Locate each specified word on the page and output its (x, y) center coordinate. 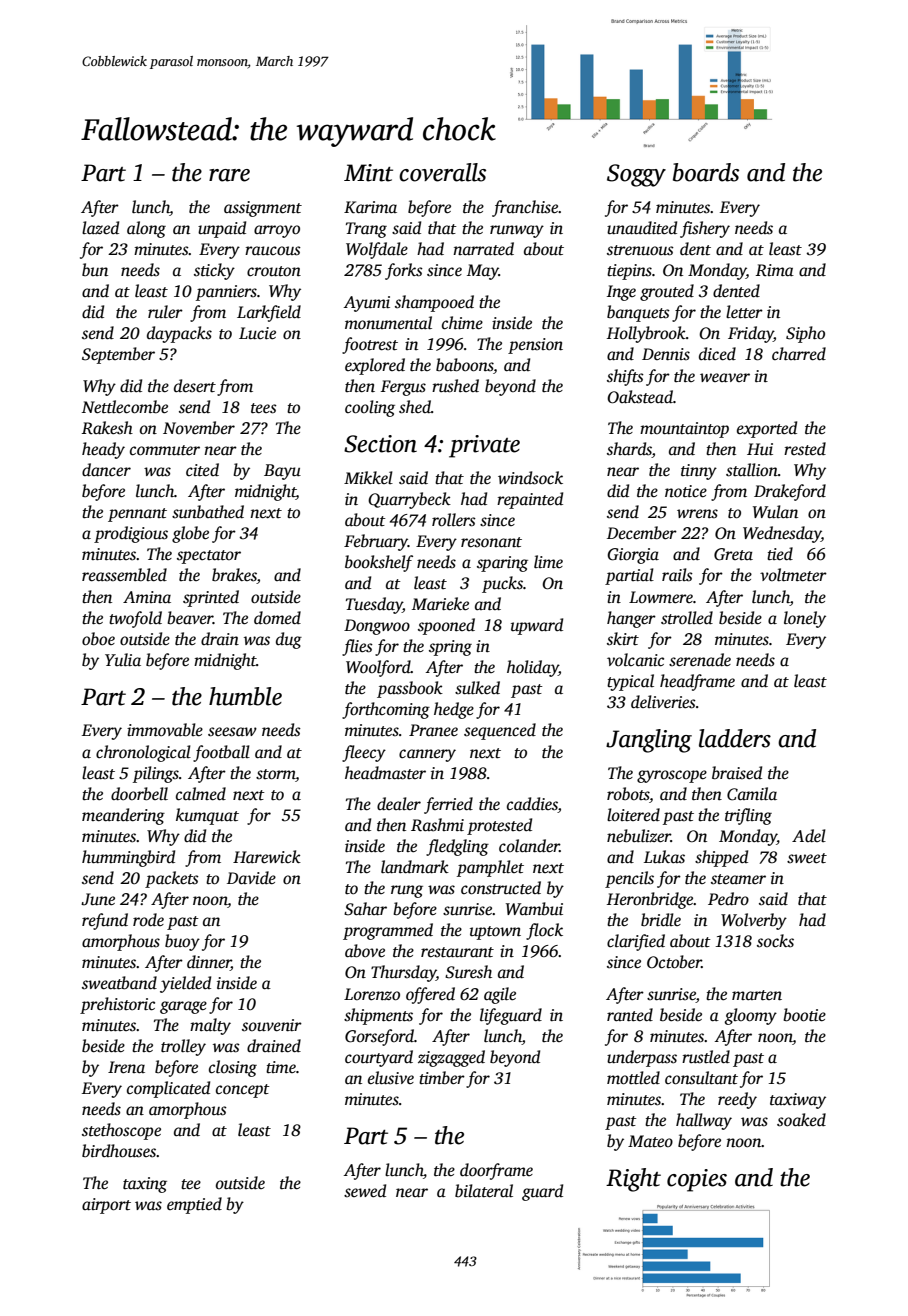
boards (706, 172)
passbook (410, 689)
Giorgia (633, 556)
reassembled (124, 575)
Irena (126, 1067)
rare (229, 175)
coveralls (442, 172)
